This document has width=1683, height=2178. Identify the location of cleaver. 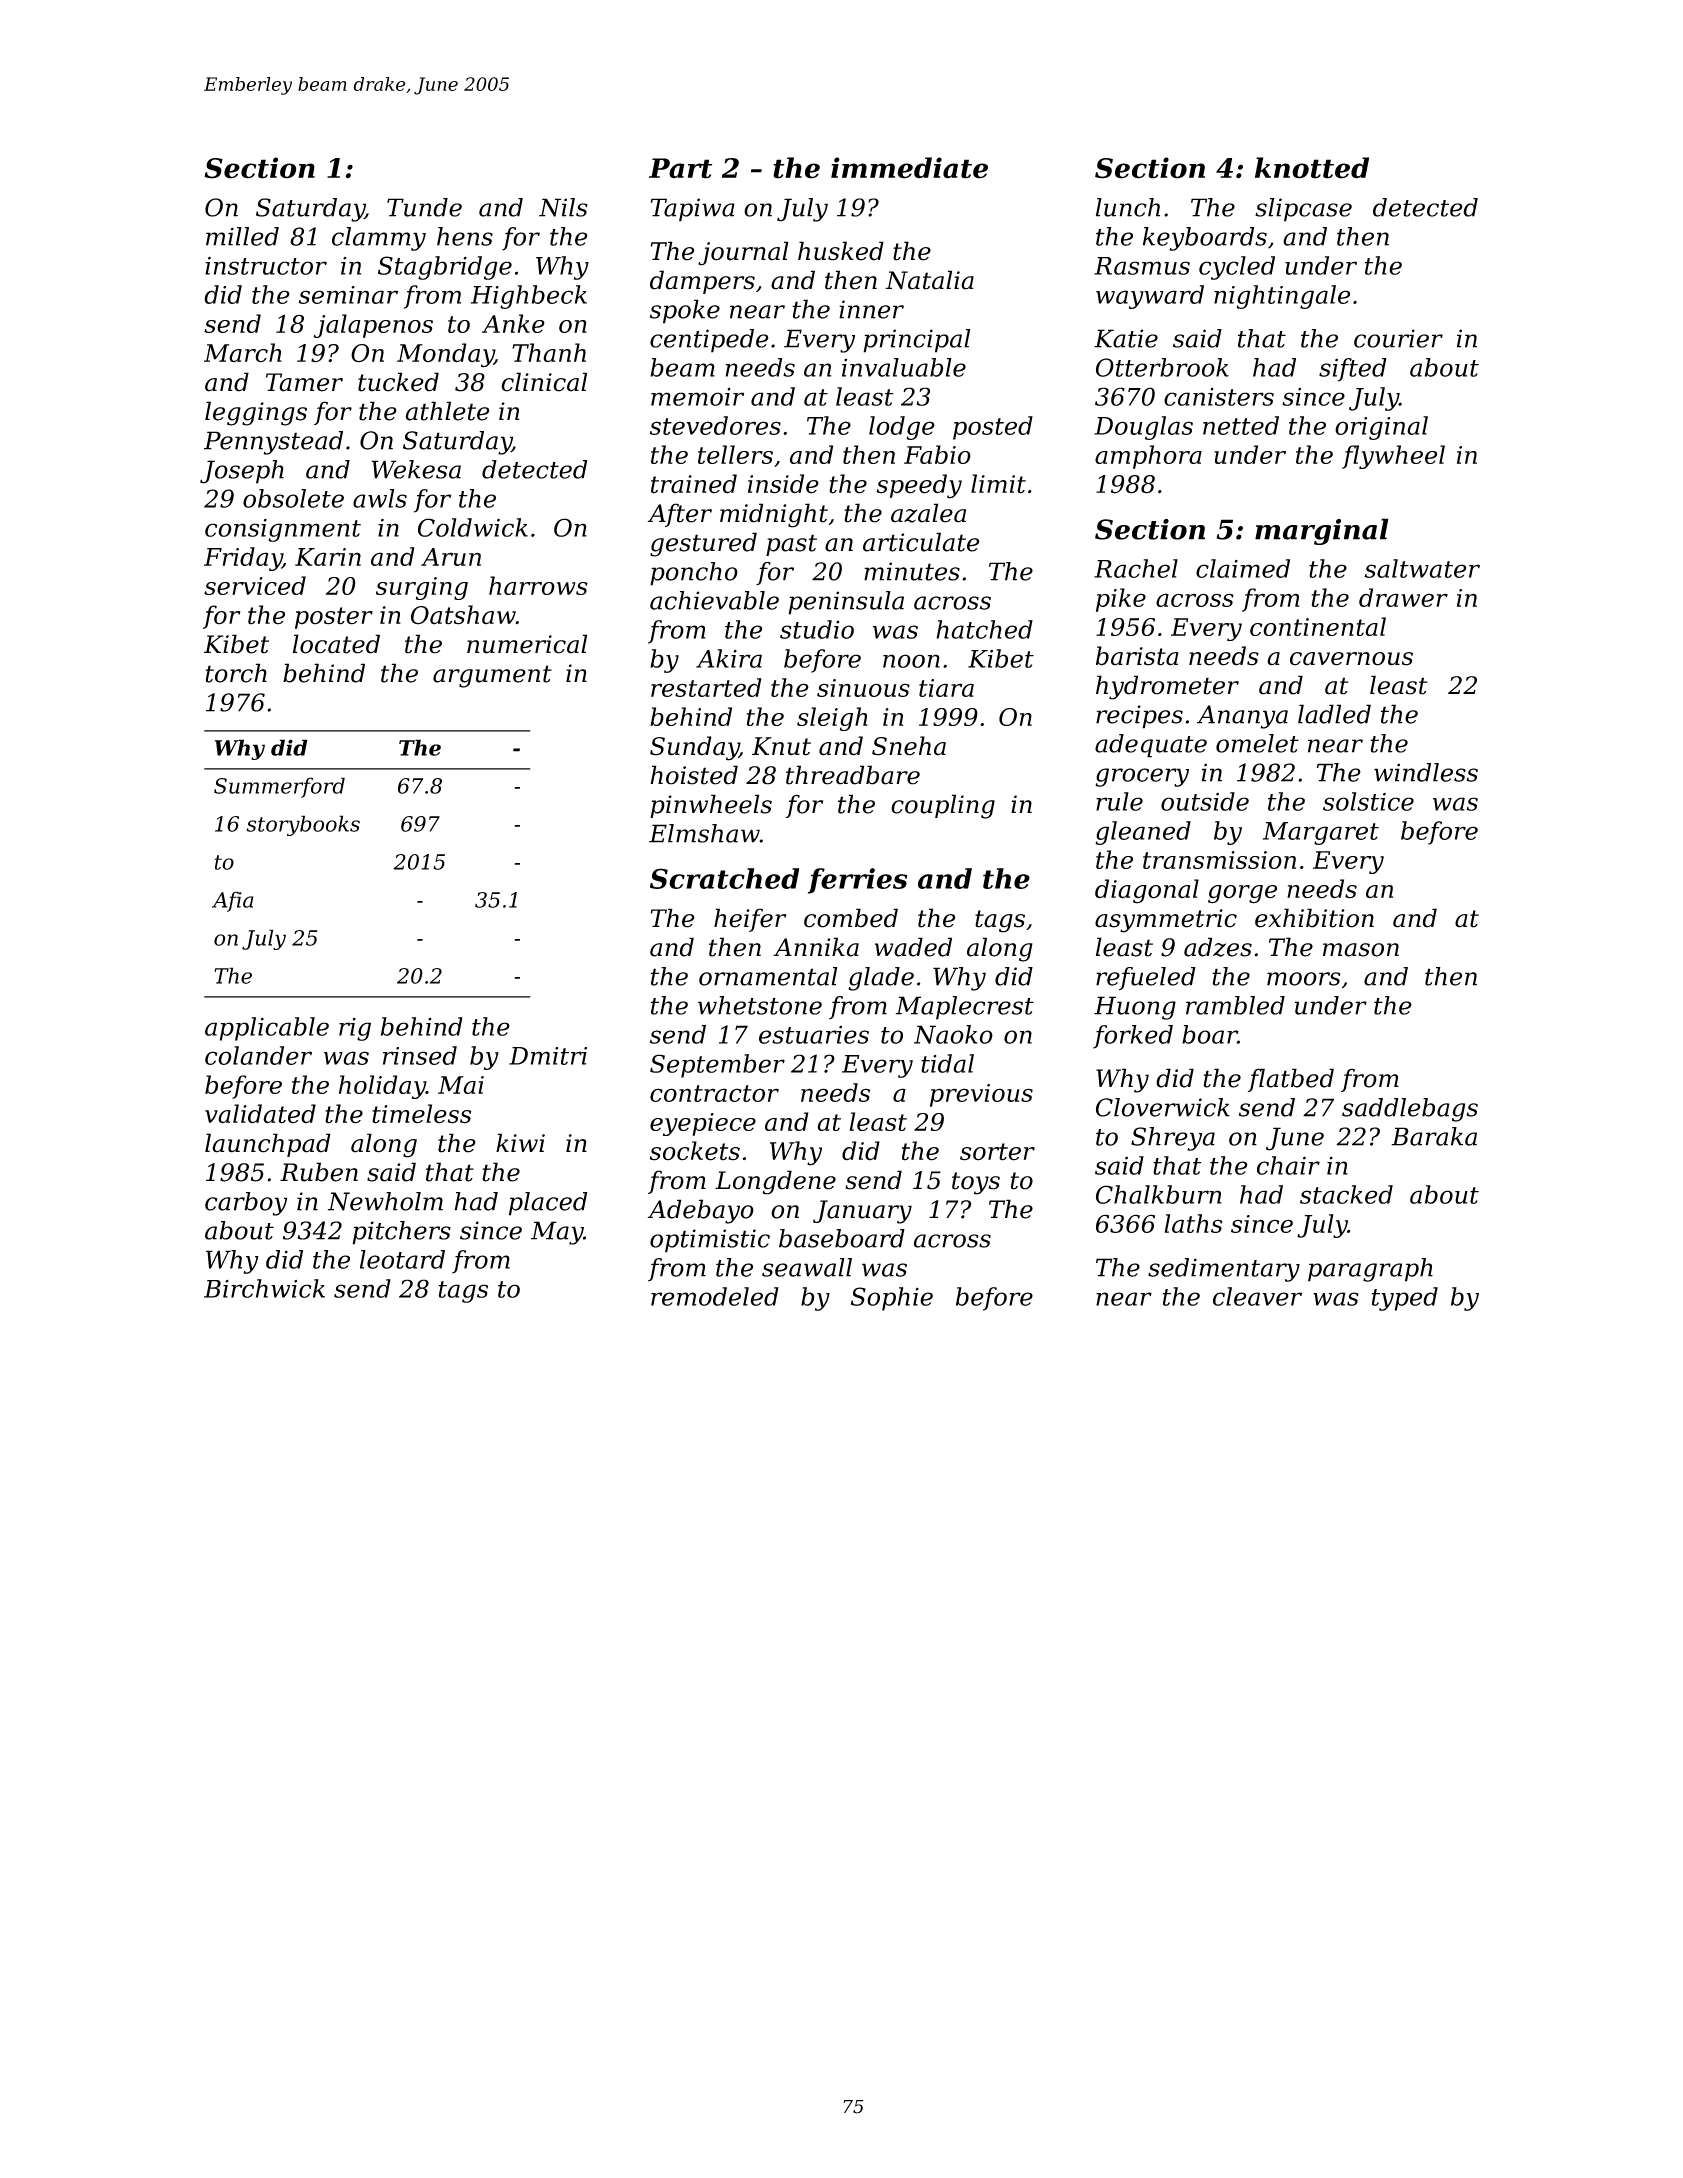
(1257, 1296).
